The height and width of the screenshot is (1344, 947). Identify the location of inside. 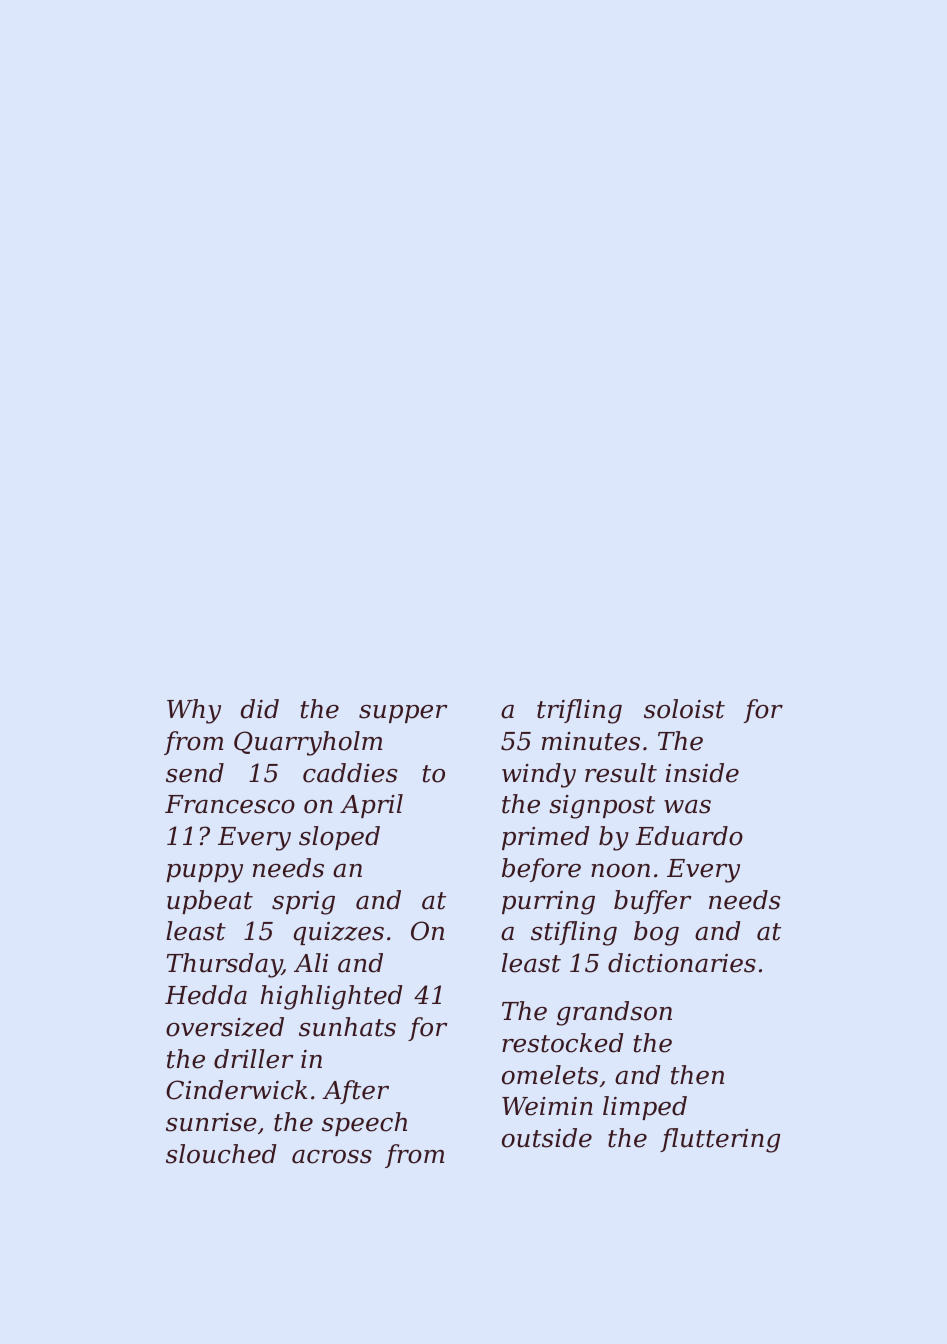
(702, 773).
